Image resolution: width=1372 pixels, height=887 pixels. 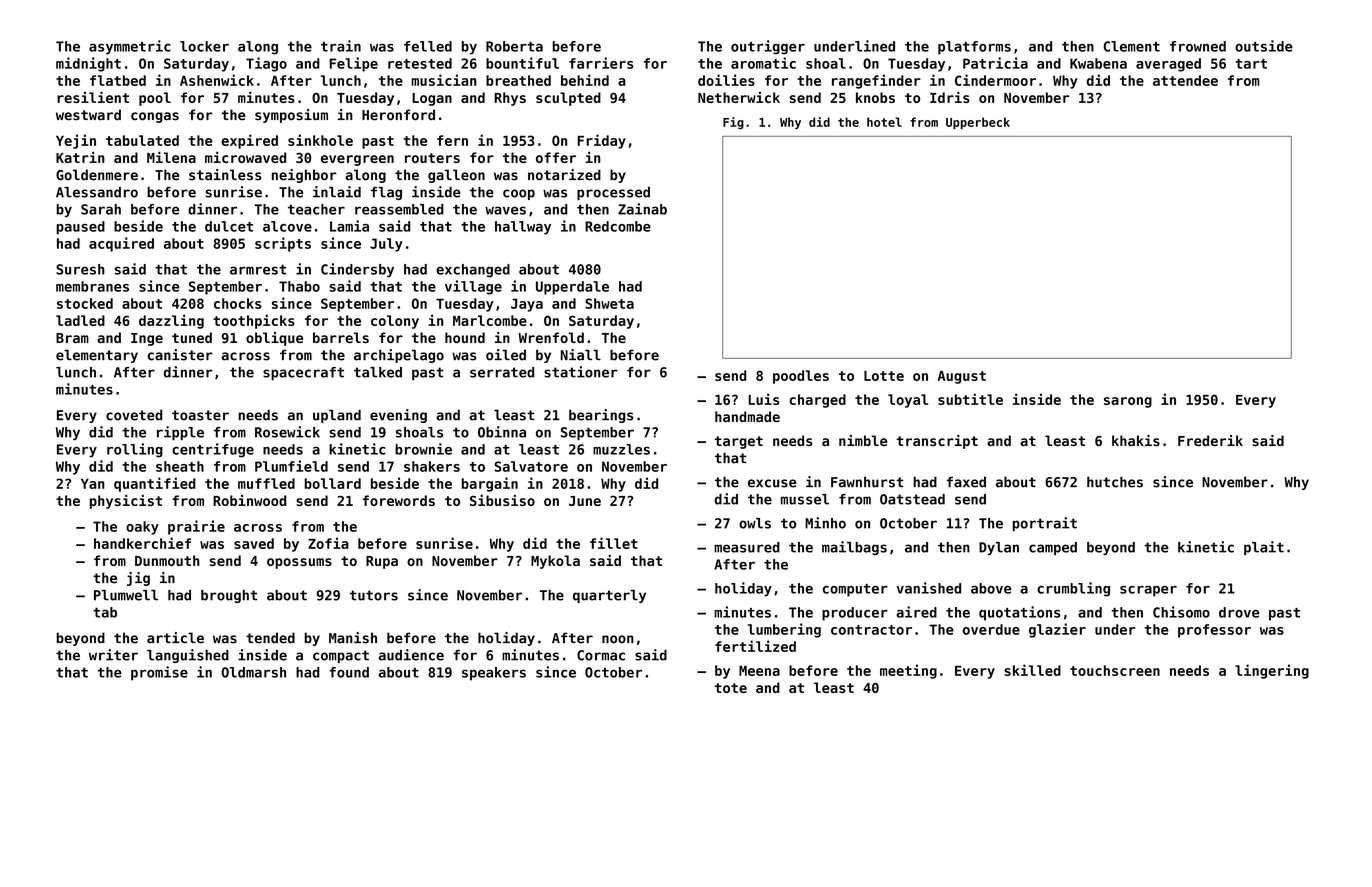 I want to click on skilled, so click(x=1032, y=670).
